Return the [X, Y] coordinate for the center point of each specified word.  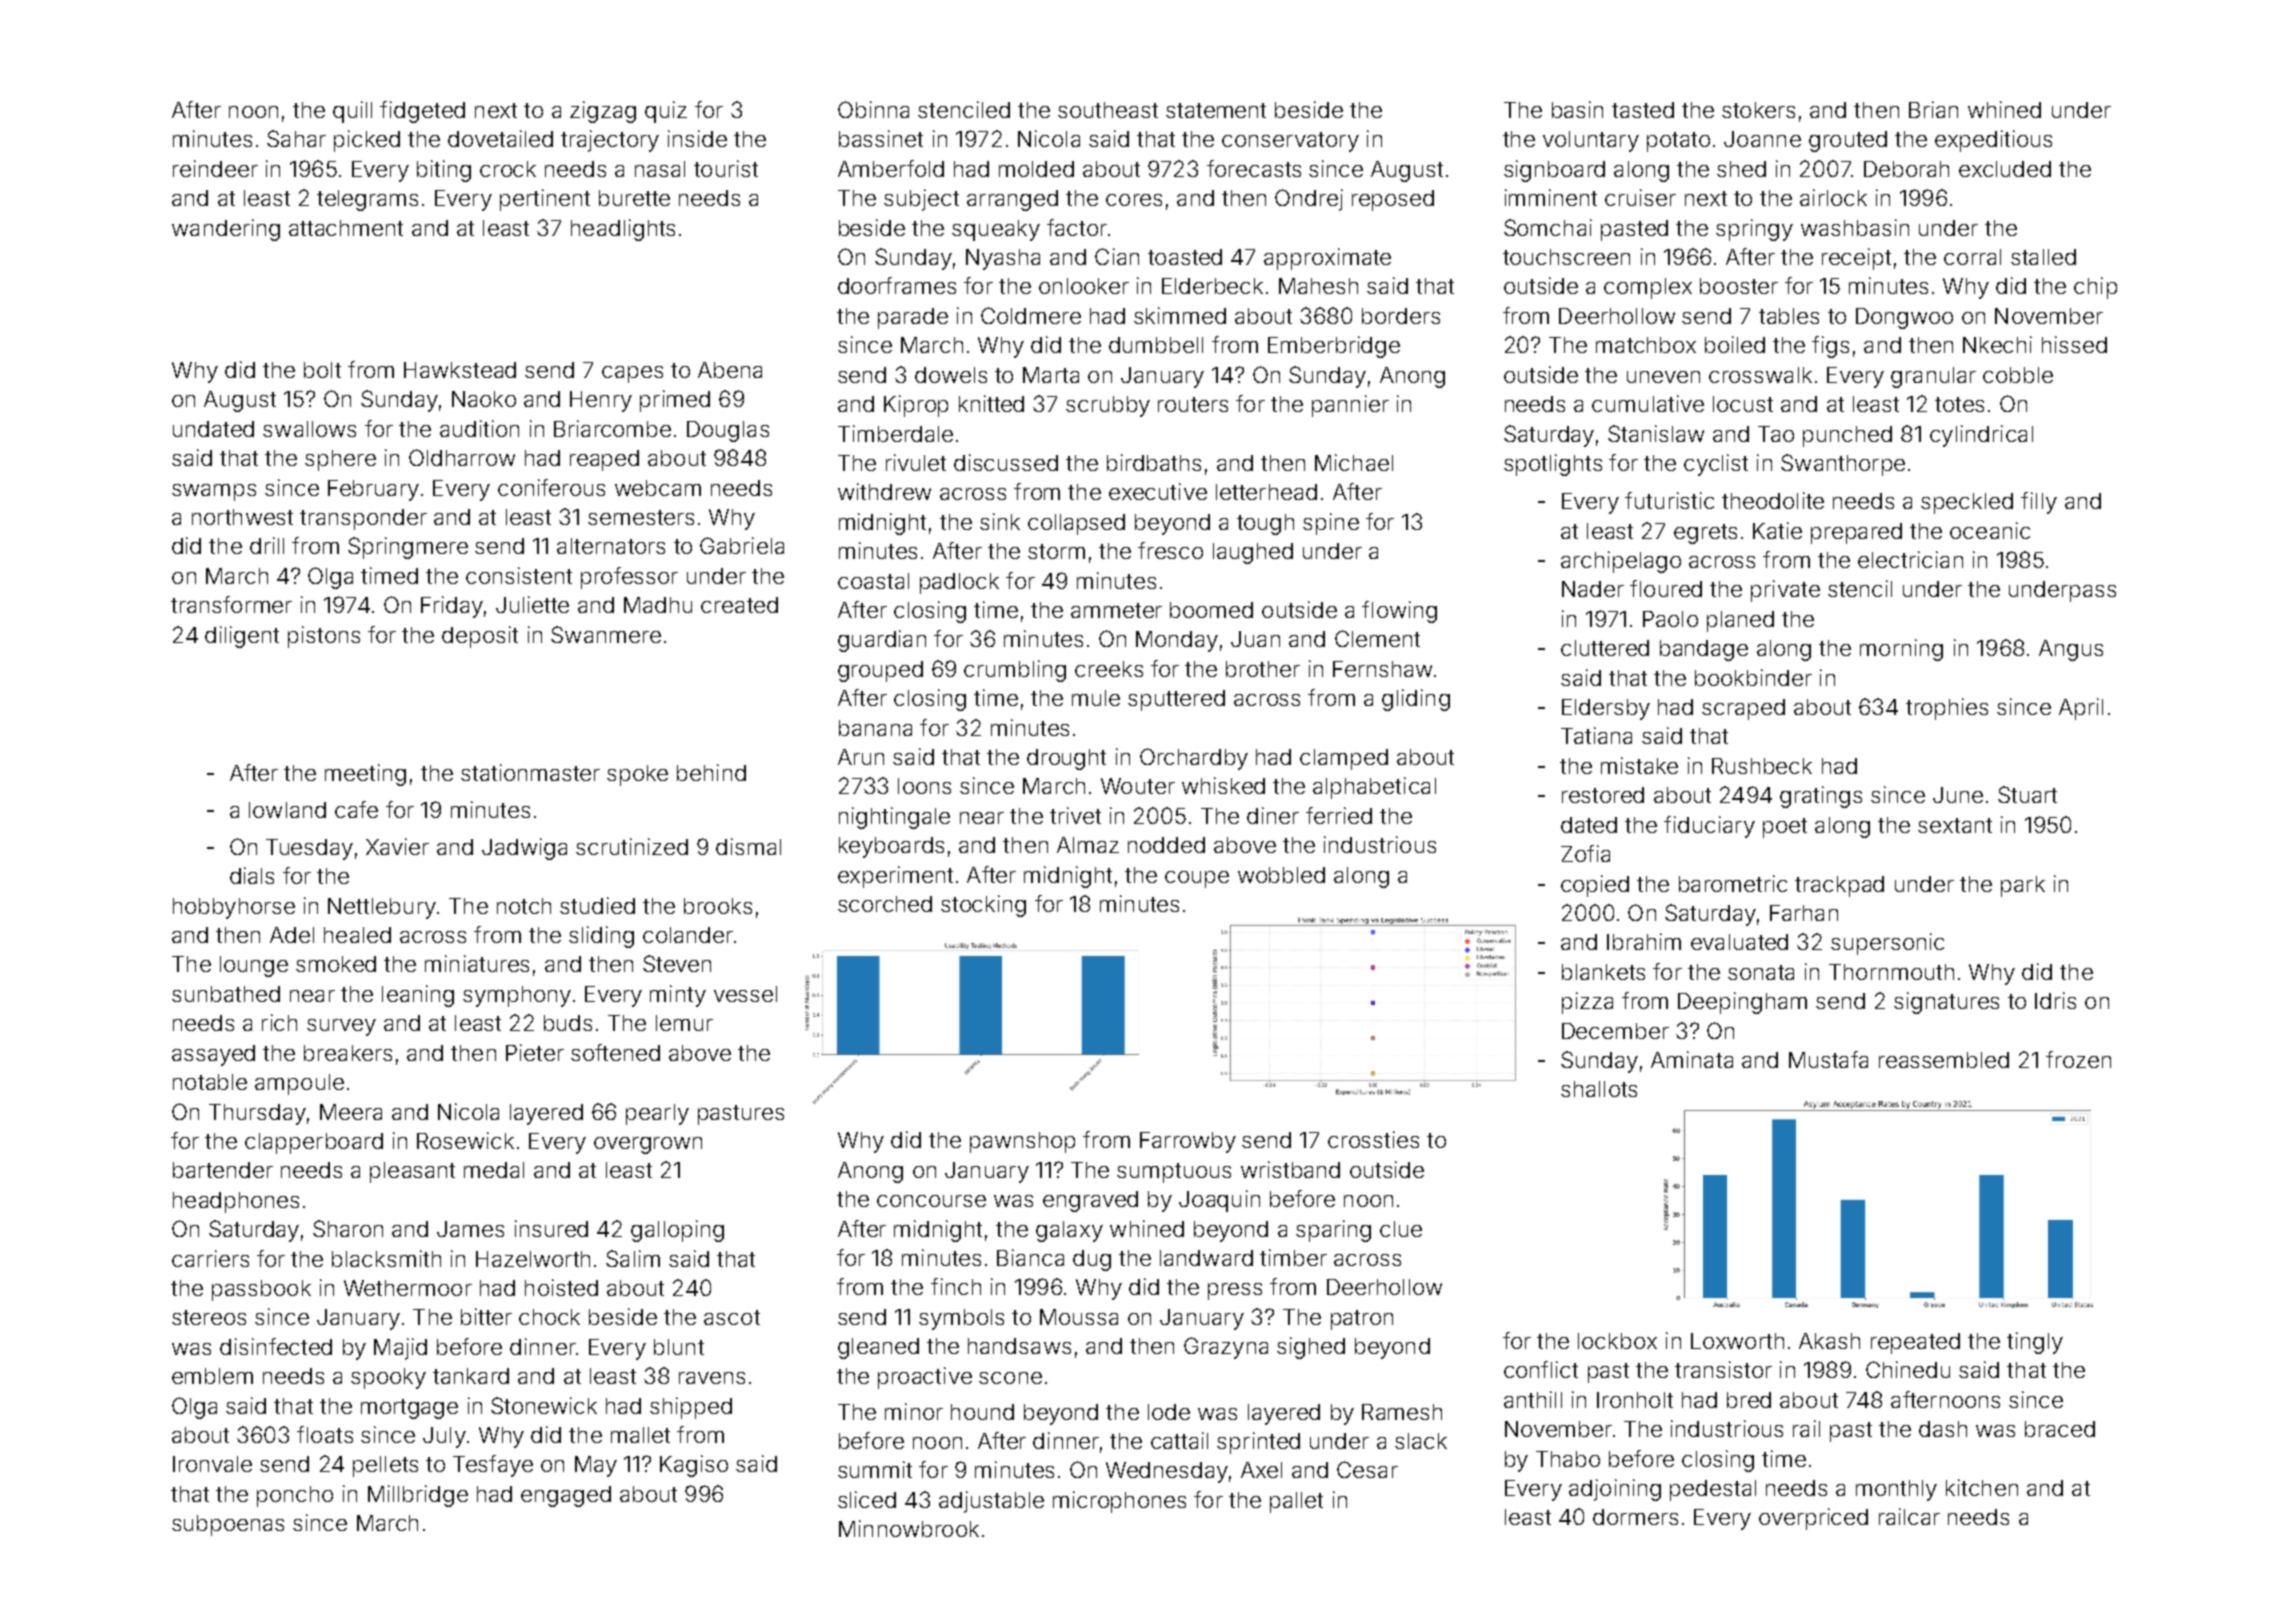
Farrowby [1188, 1142]
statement [1216, 110]
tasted [1643, 110]
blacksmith [386, 1258]
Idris [2055, 1000]
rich [279, 1022]
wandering [226, 230]
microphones [1119, 1502]
